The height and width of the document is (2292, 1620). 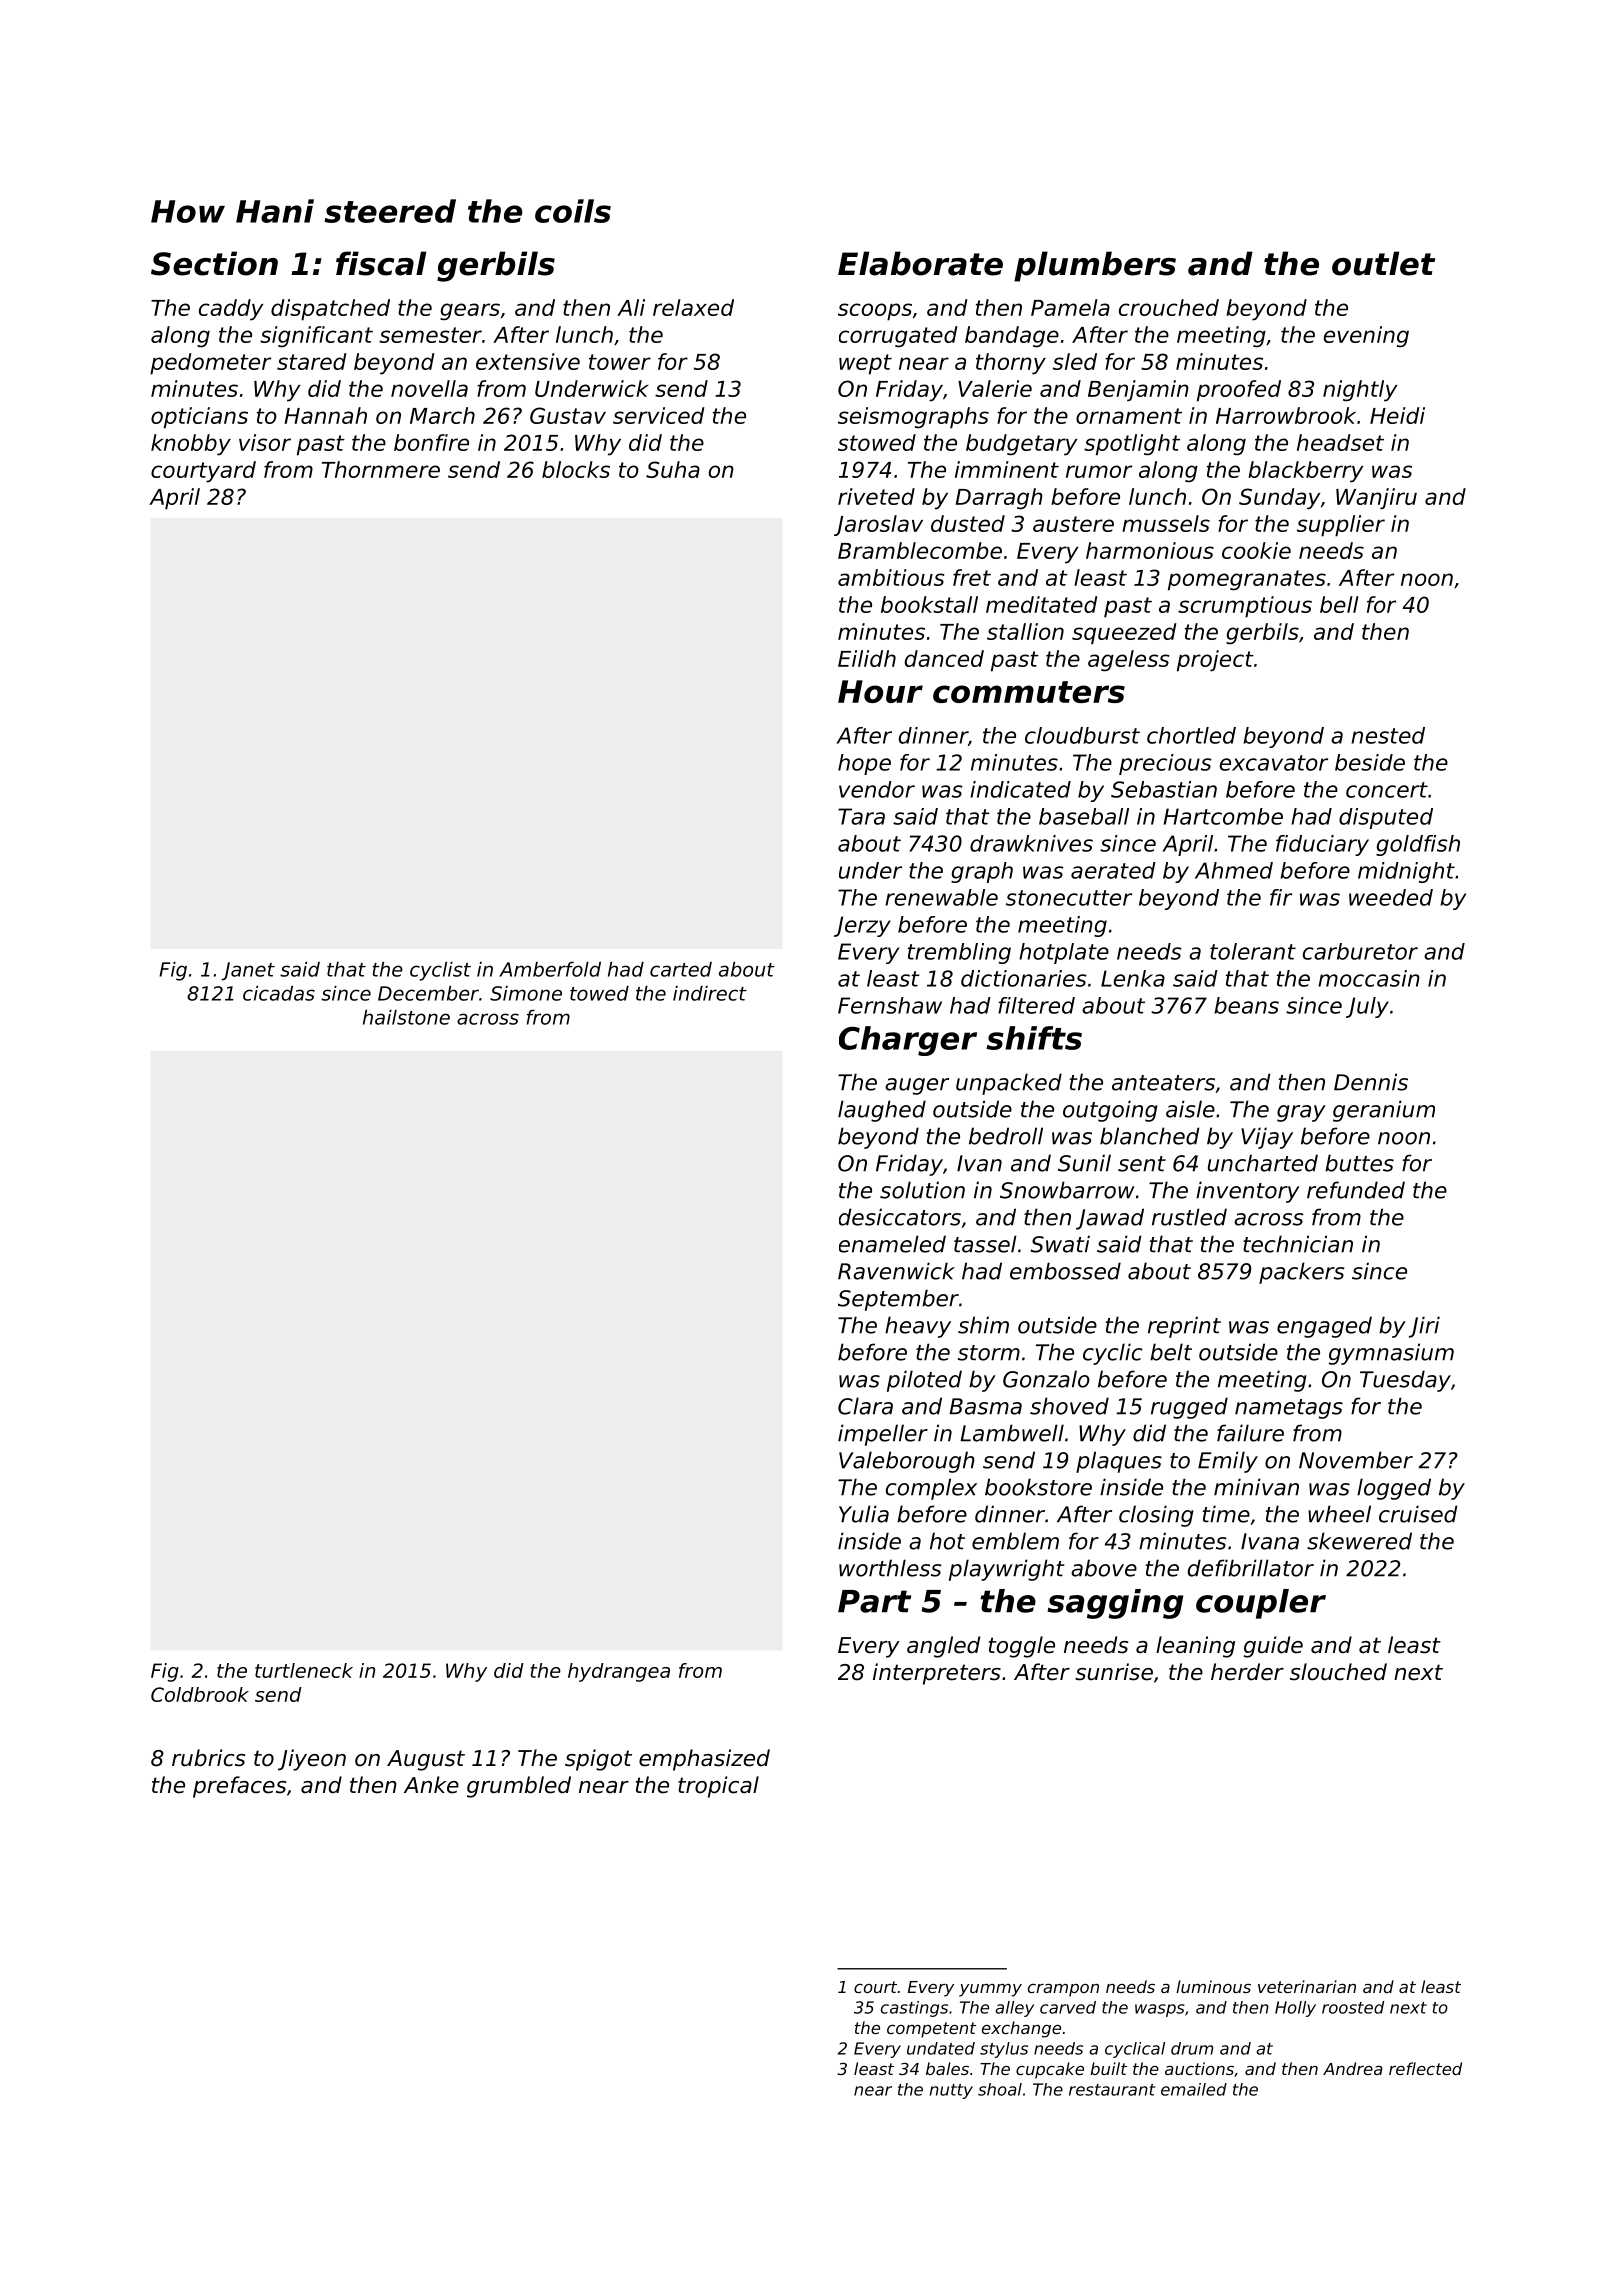 I want to click on nametags, so click(x=1289, y=1409).
